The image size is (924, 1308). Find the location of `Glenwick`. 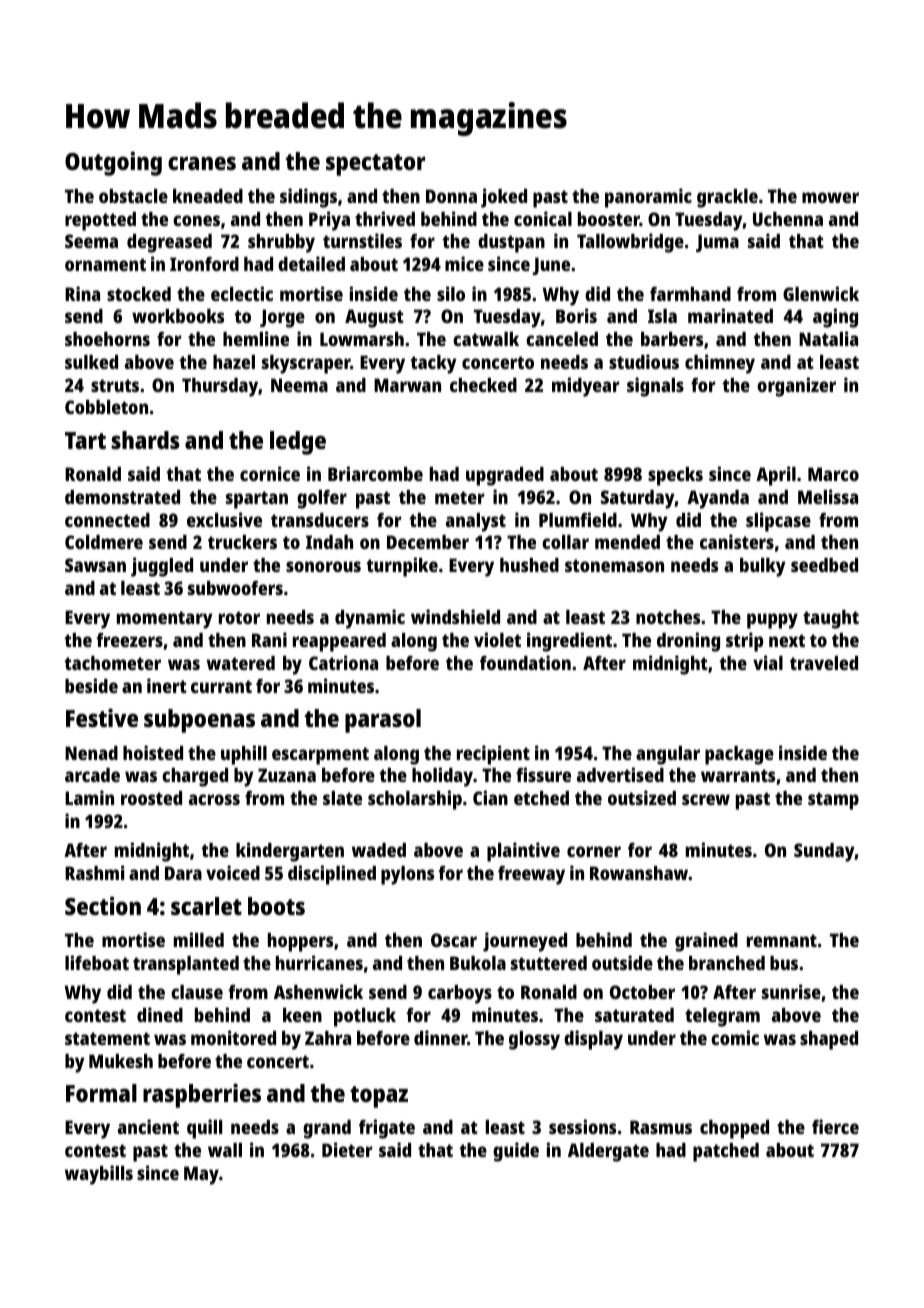

Glenwick is located at coordinates (821, 293).
